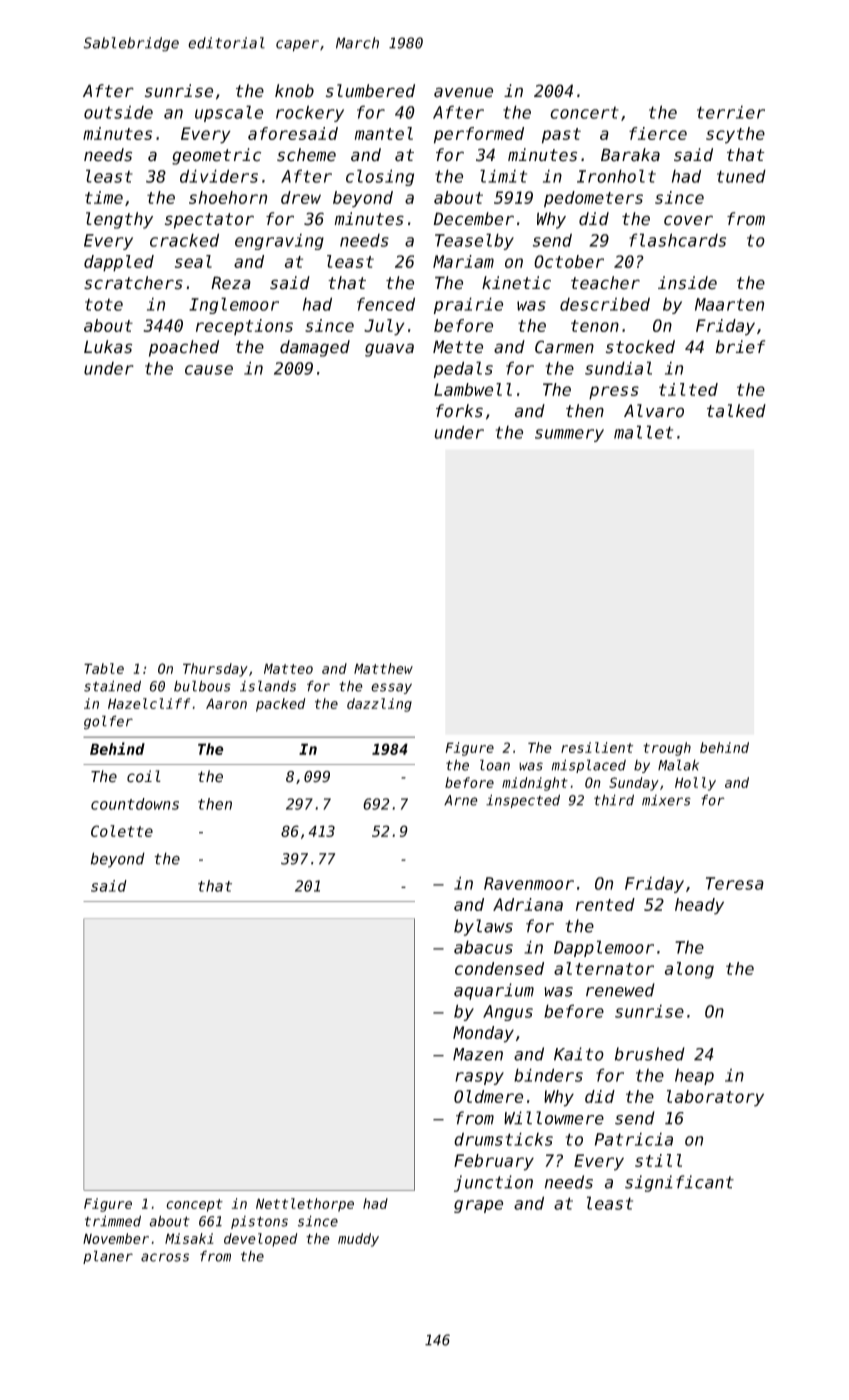 This screenshot has height=1400, width=849. I want to click on abacus, so click(483, 947).
